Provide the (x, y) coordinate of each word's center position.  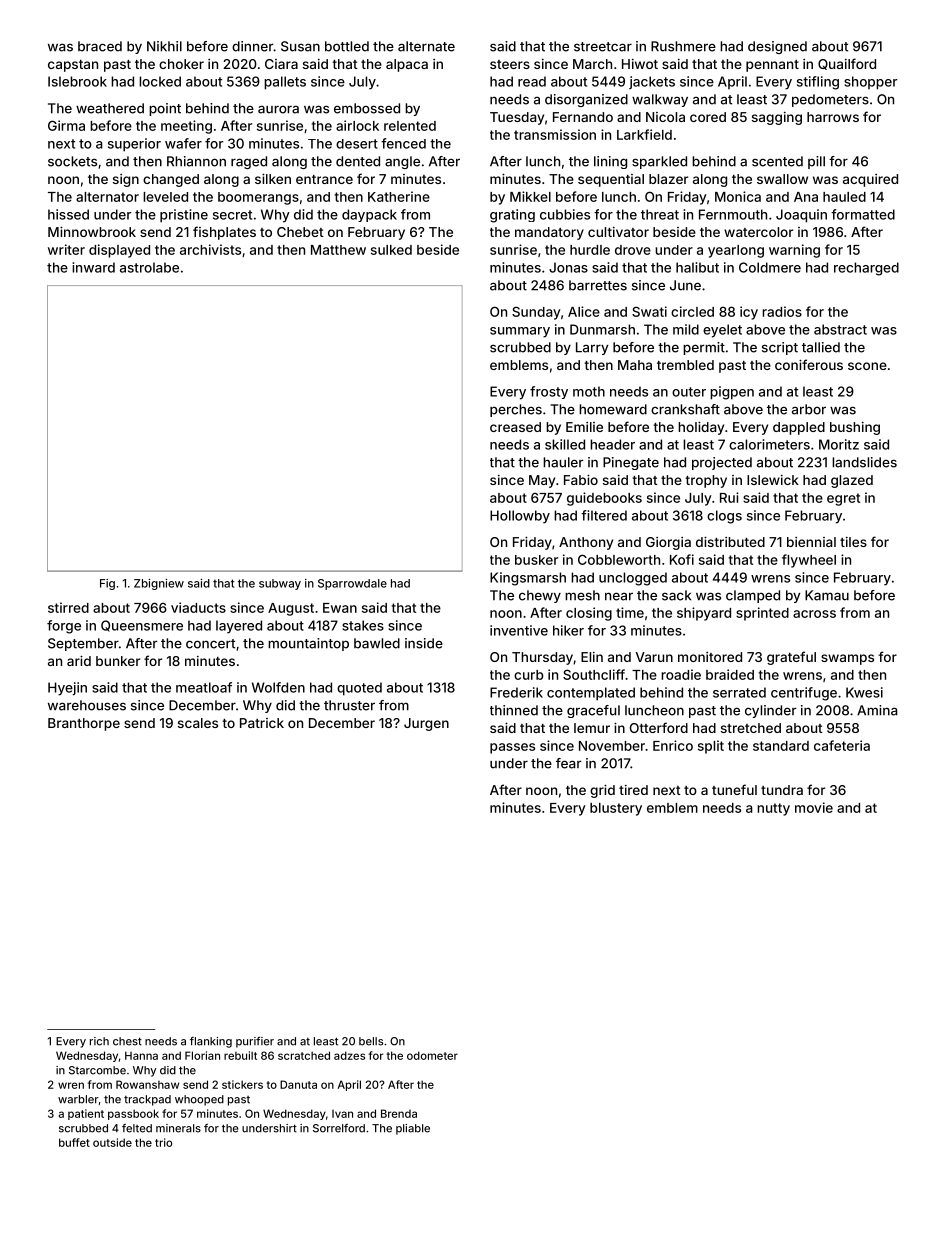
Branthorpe (84, 724)
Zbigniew (159, 584)
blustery (616, 809)
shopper (870, 83)
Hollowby (520, 517)
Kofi (682, 559)
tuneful (734, 789)
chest (127, 1041)
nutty (773, 809)
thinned (514, 710)
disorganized (586, 100)
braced (100, 46)
